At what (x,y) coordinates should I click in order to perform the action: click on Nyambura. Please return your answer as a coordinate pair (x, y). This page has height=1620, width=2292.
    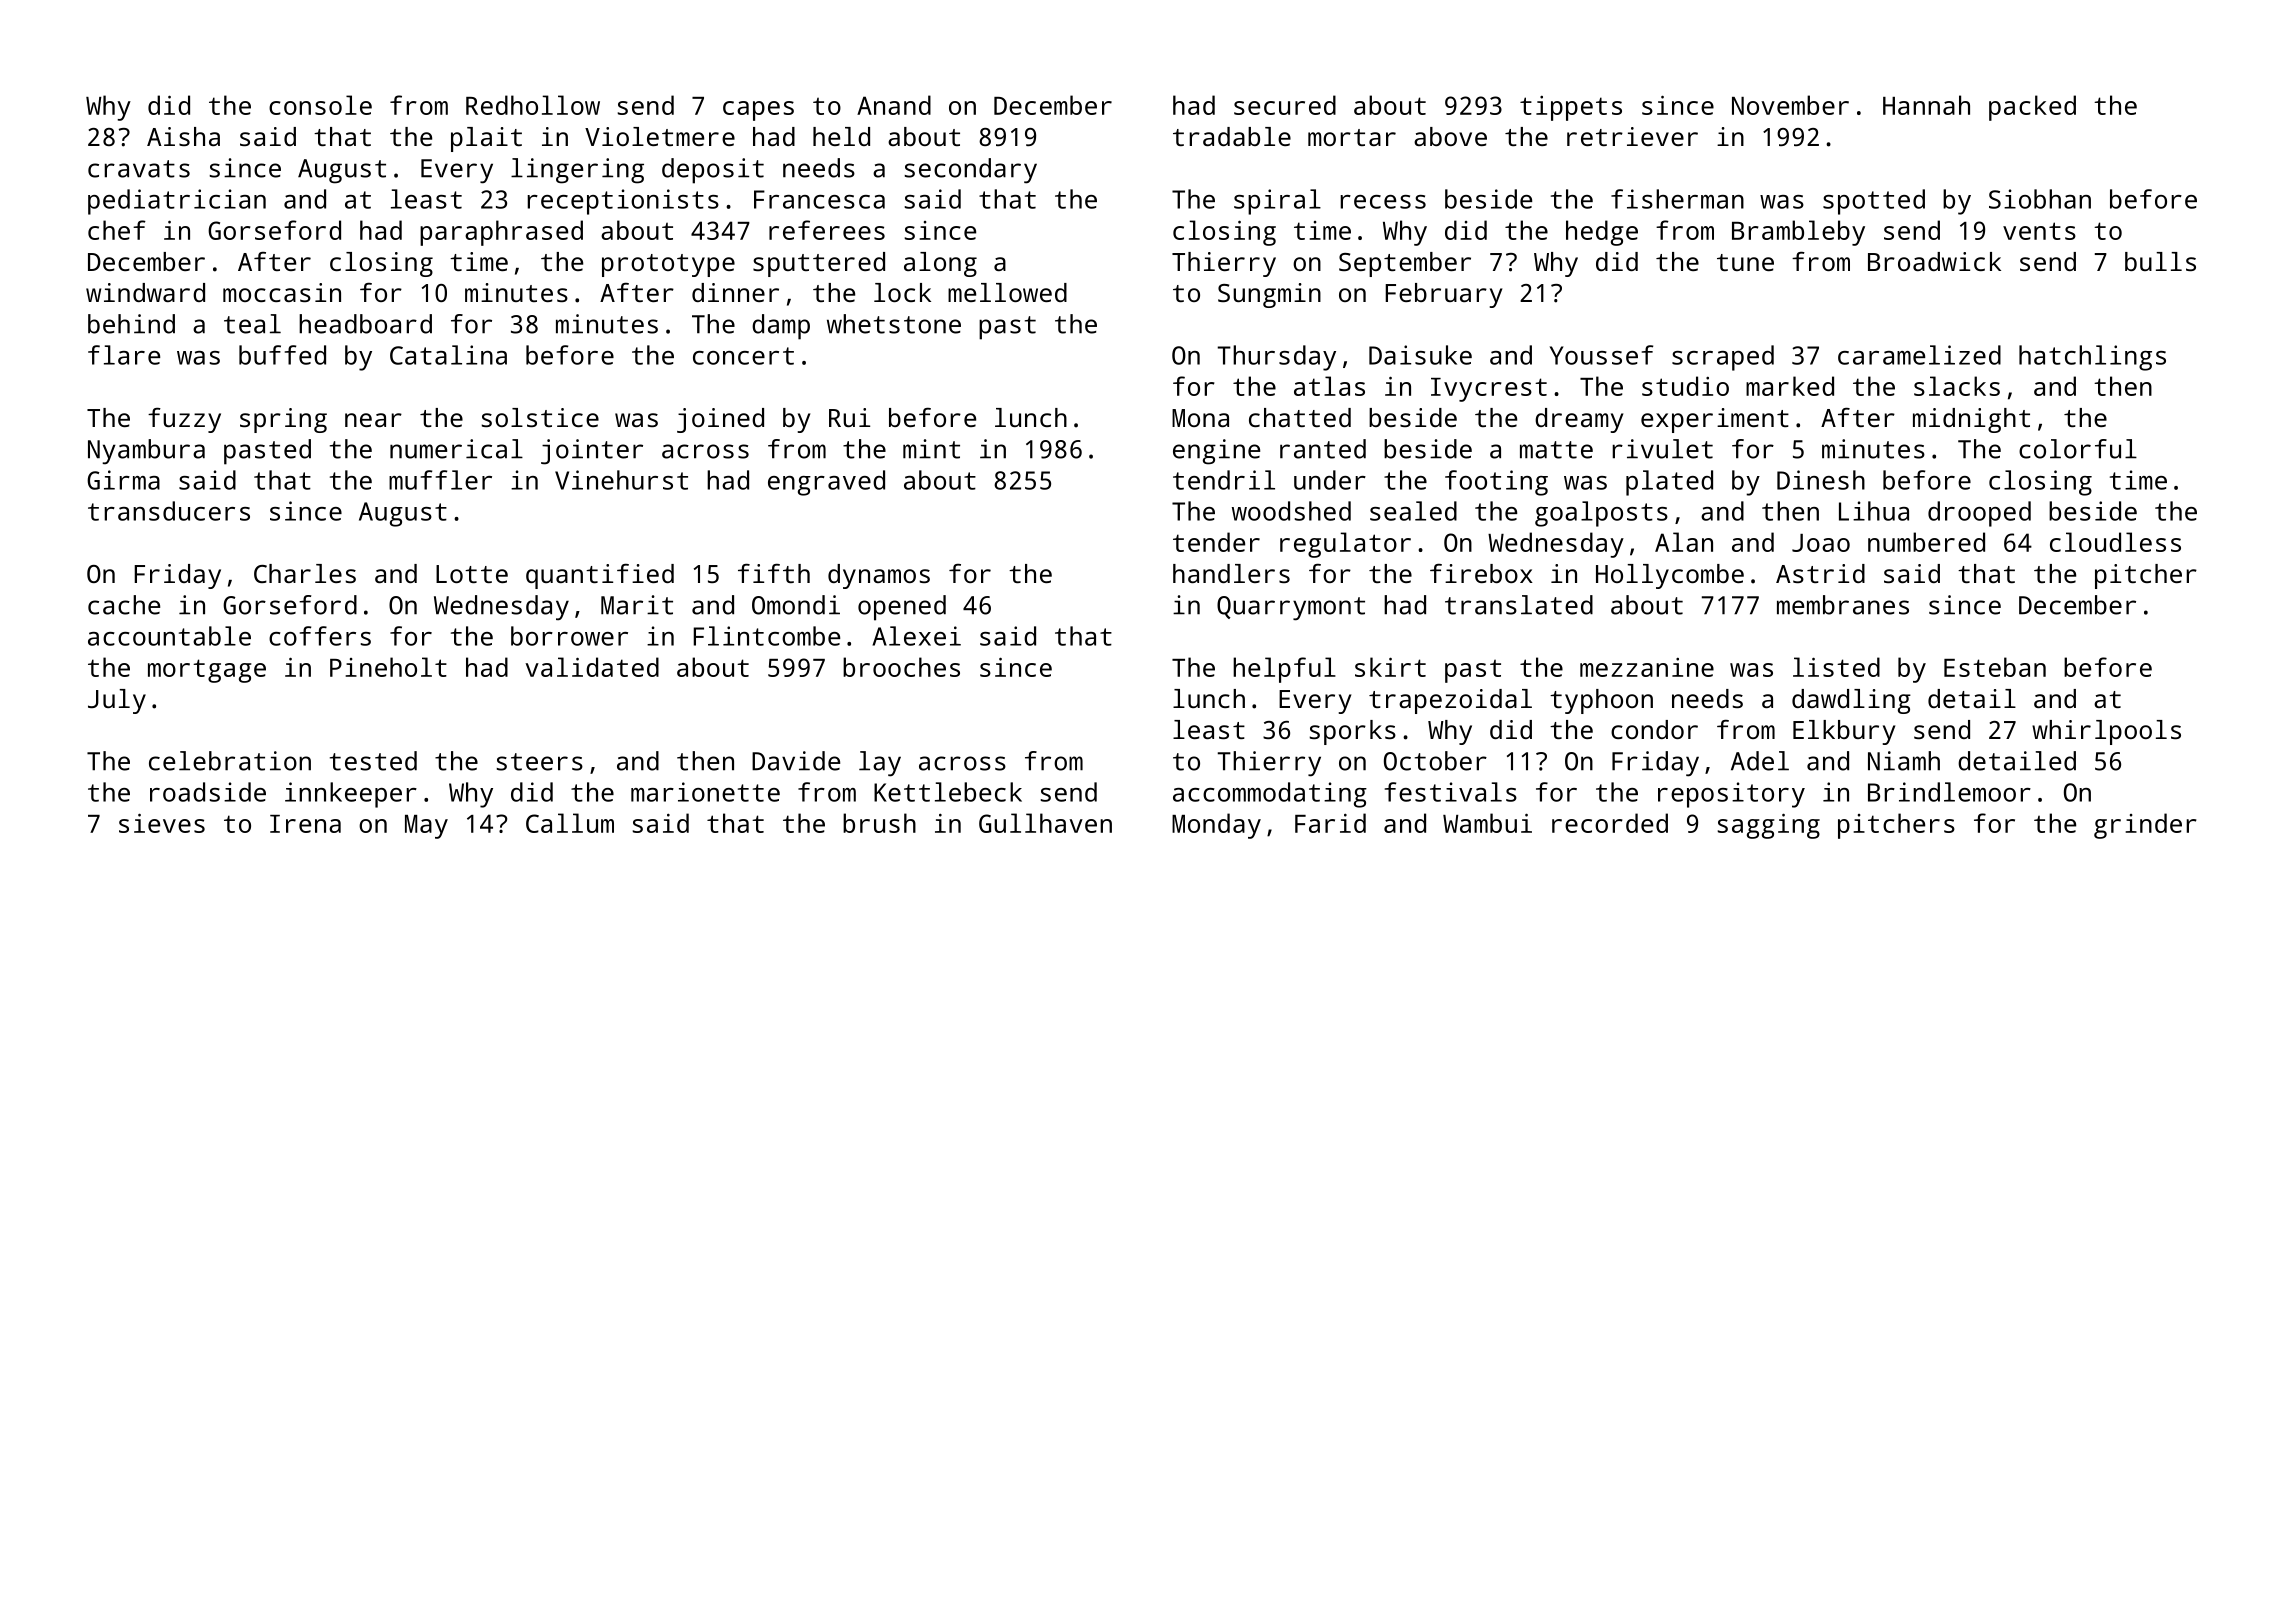
    Looking at the image, I should click on (146, 452).
